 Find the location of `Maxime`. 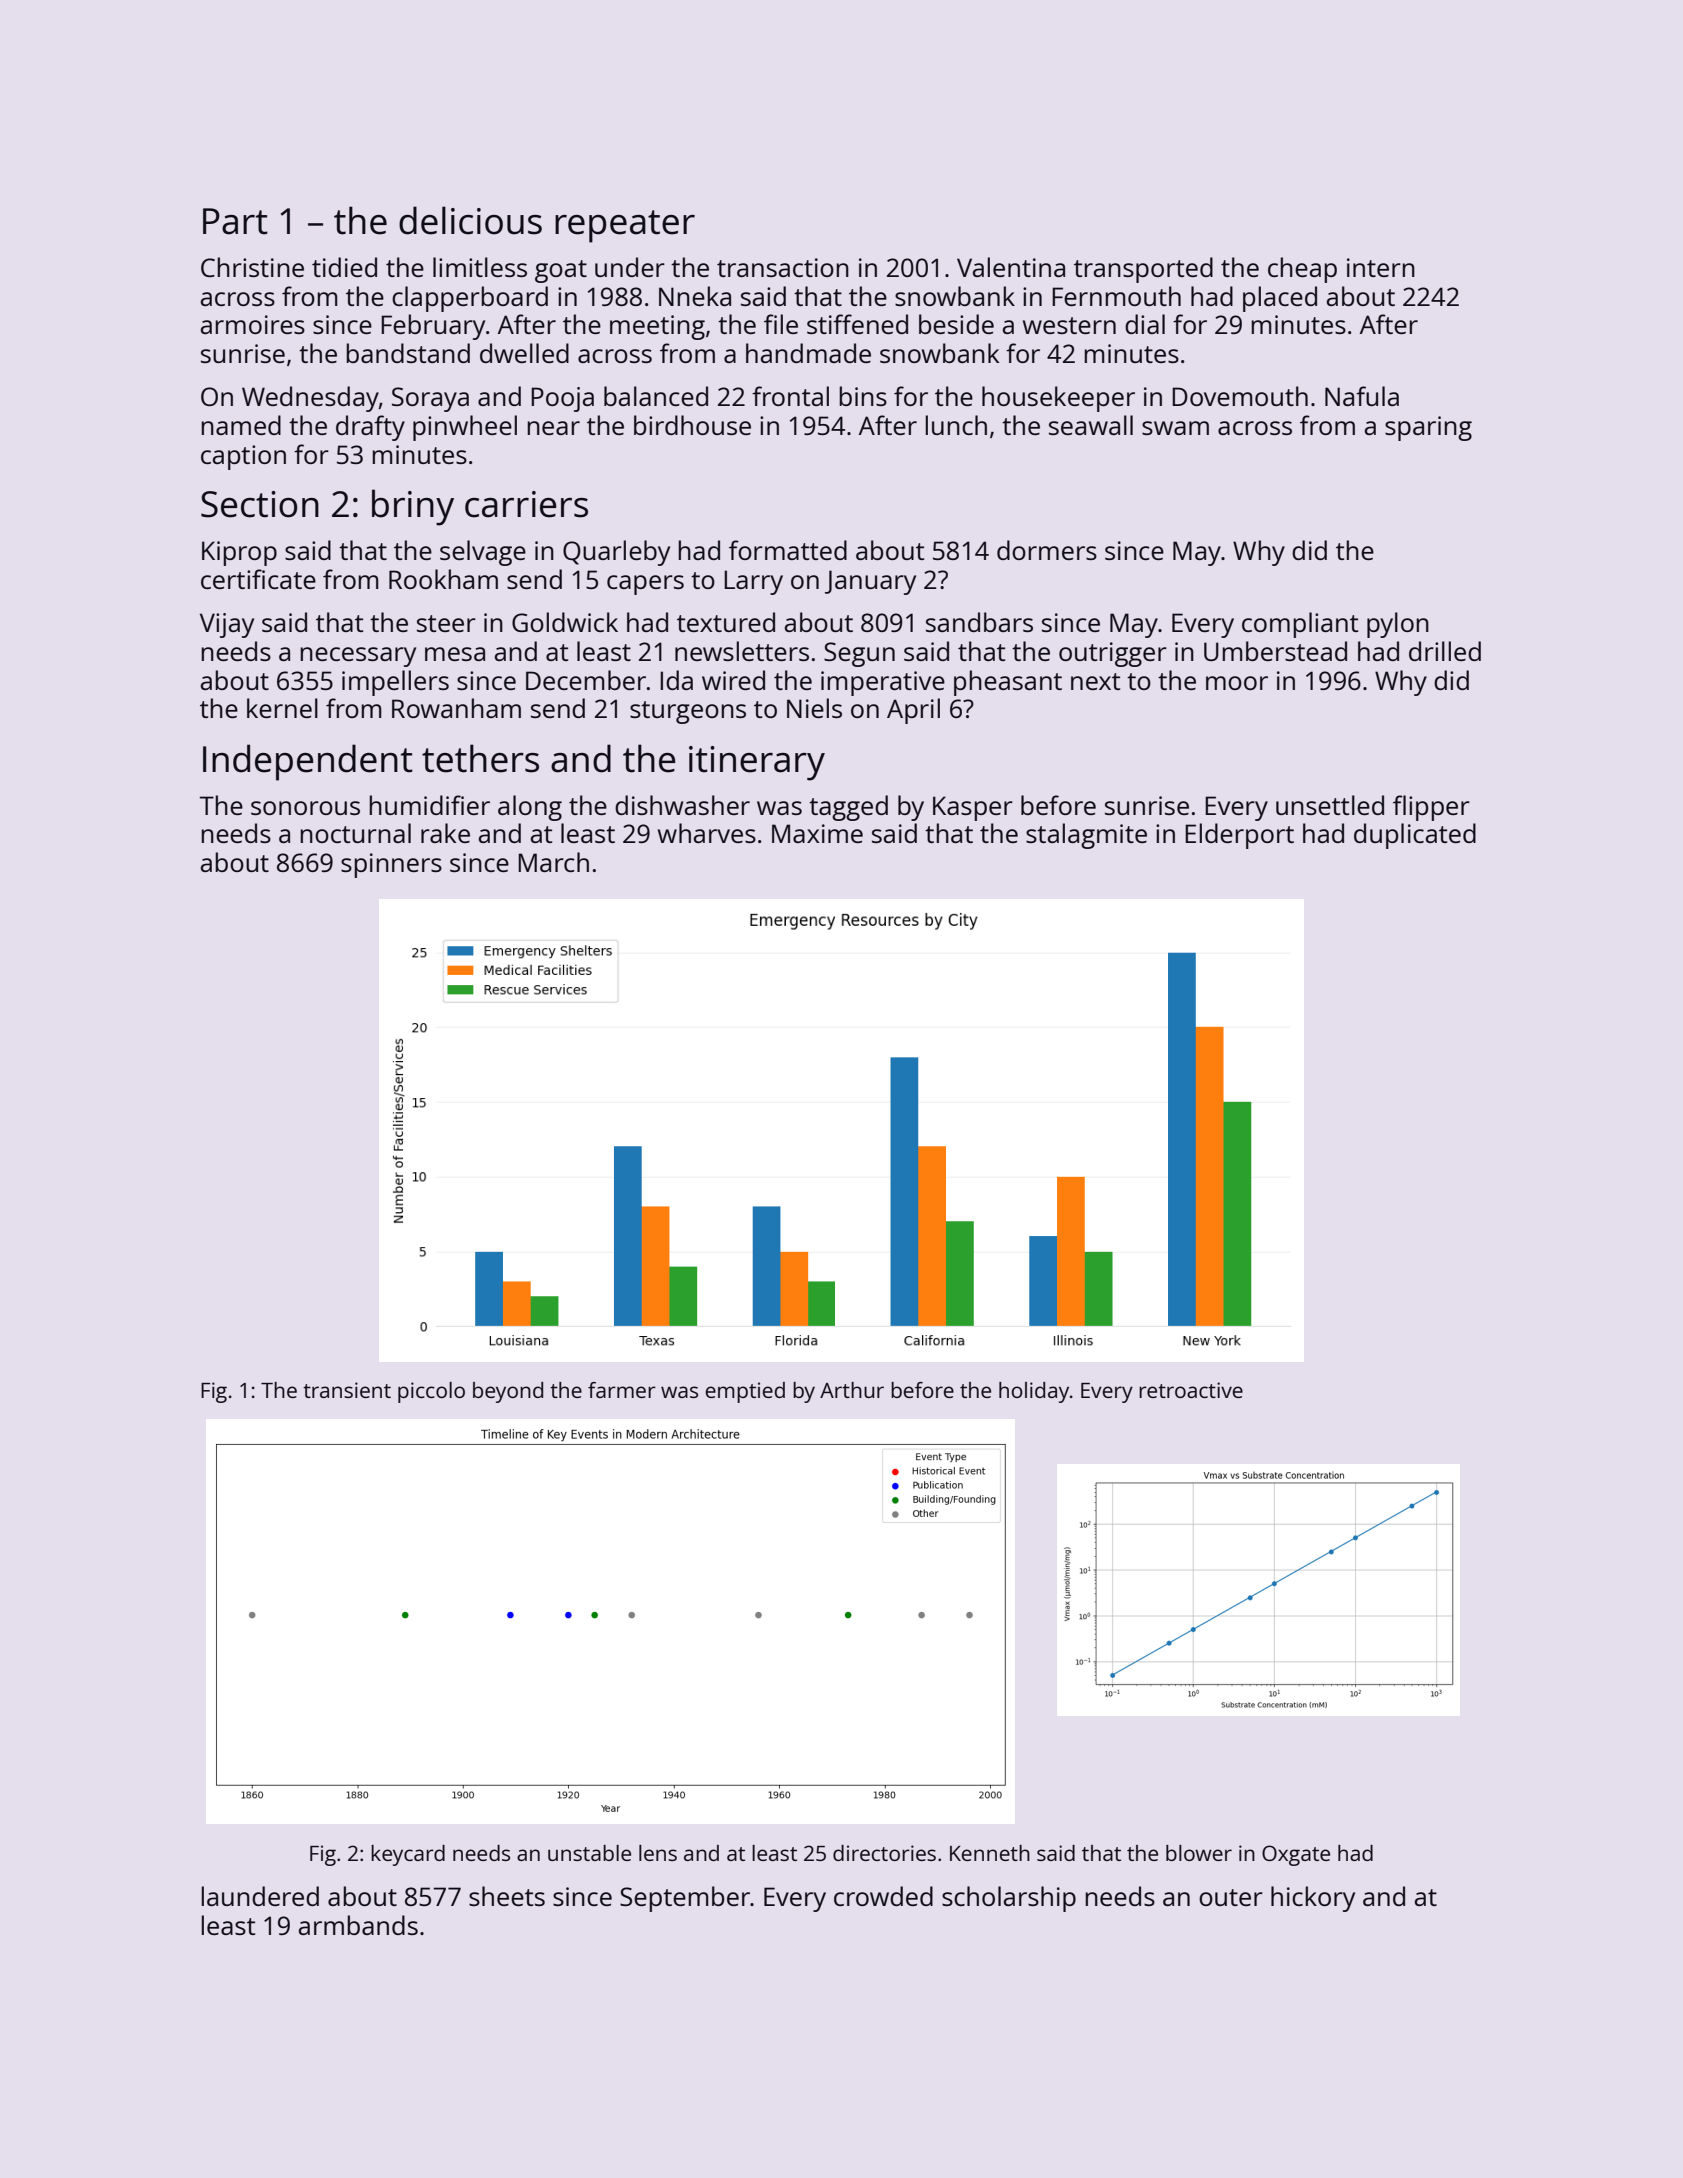

Maxime is located at coordinates (817, 833).
